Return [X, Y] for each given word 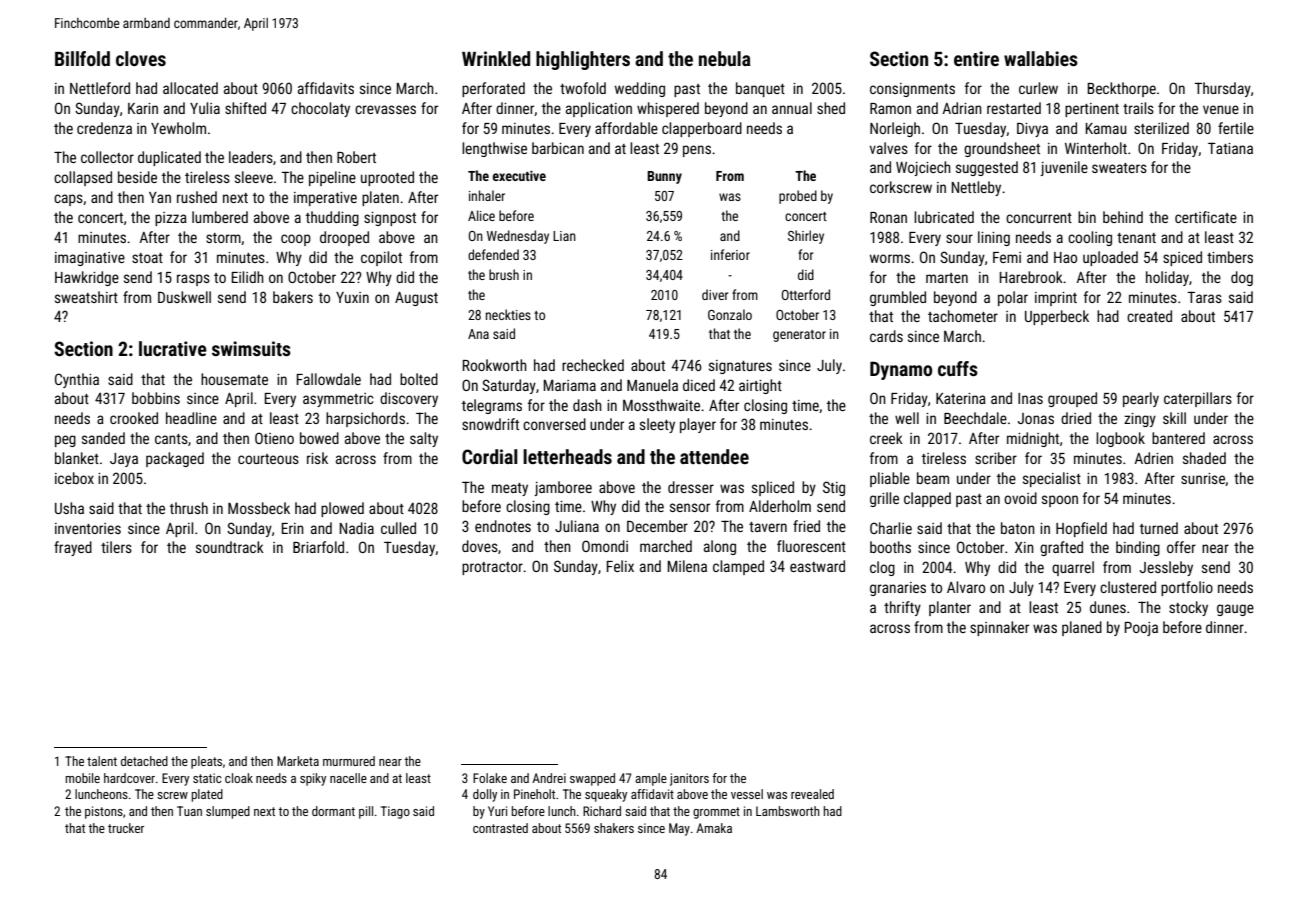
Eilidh [248, 277]
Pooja [1141, 629]
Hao [1065, 257]
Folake [490, 778]
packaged [175, 459]
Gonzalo [730, 314]
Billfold [82, 58]
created [1149, 316]
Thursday [1222, 89]
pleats [206, 762]
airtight [760, 386]
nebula [725, 58]
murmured [349, 761]
